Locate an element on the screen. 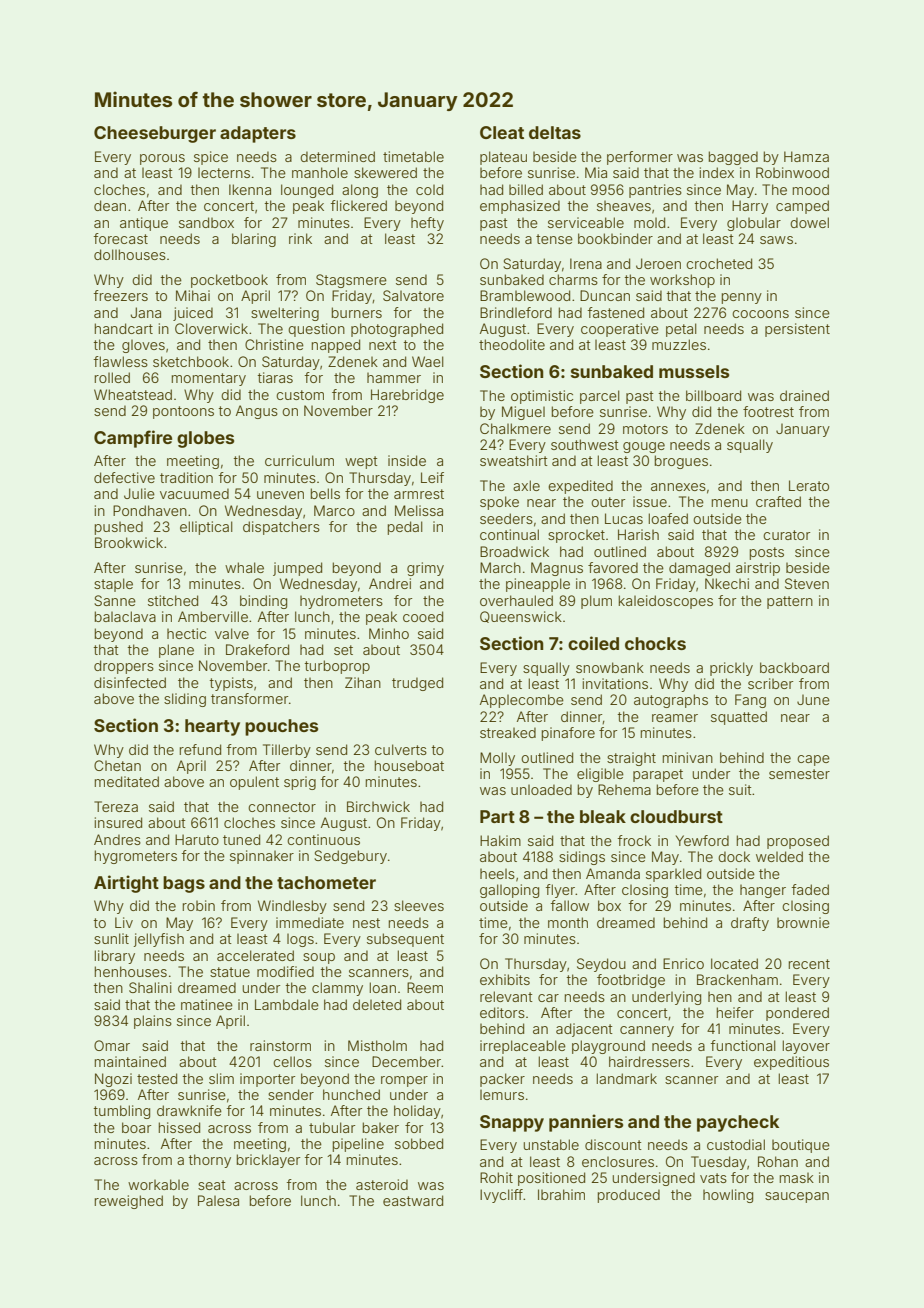  pattern is located at coordinates (790, 602).
